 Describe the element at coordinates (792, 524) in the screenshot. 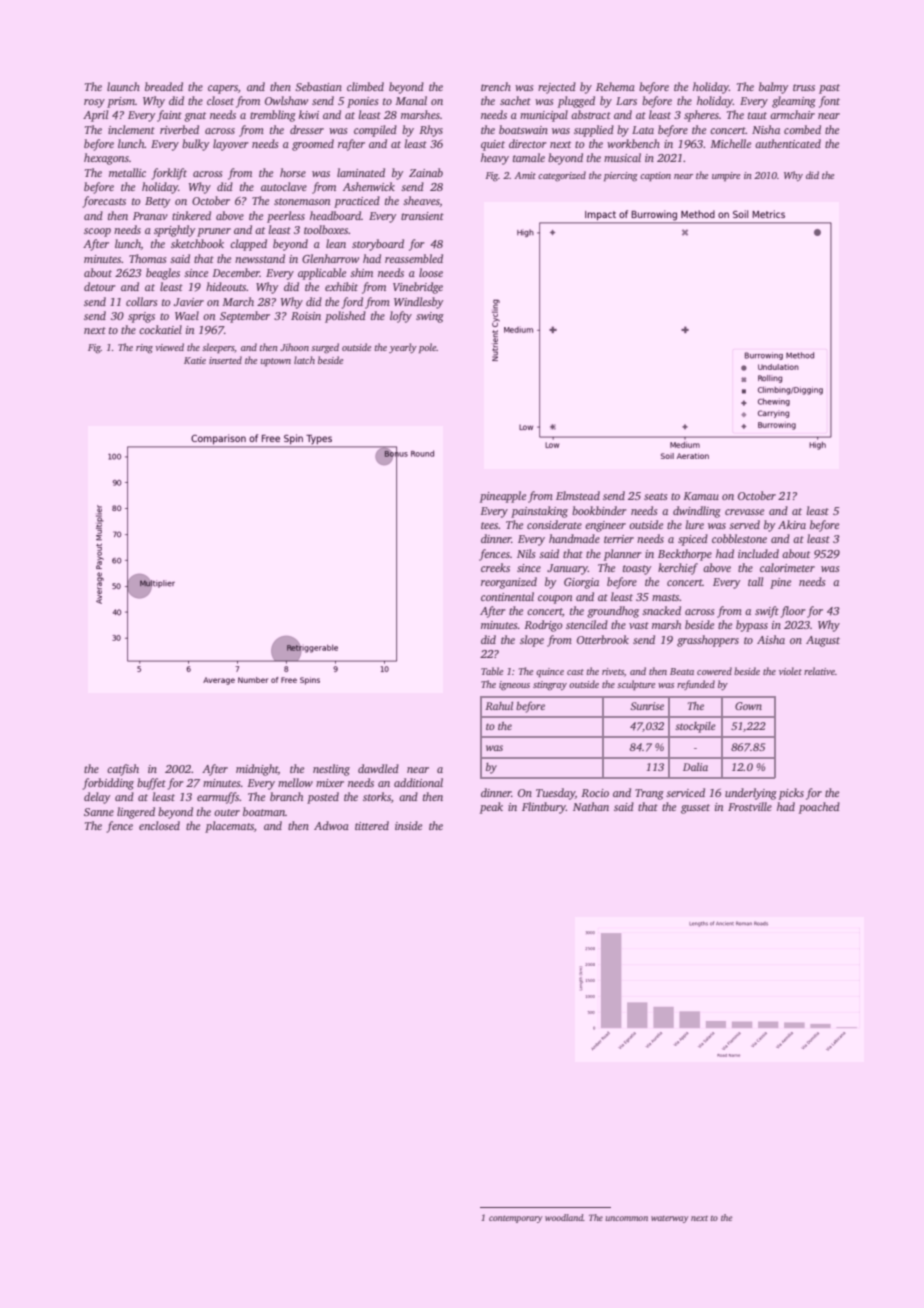

I see `Akira` at that location.
